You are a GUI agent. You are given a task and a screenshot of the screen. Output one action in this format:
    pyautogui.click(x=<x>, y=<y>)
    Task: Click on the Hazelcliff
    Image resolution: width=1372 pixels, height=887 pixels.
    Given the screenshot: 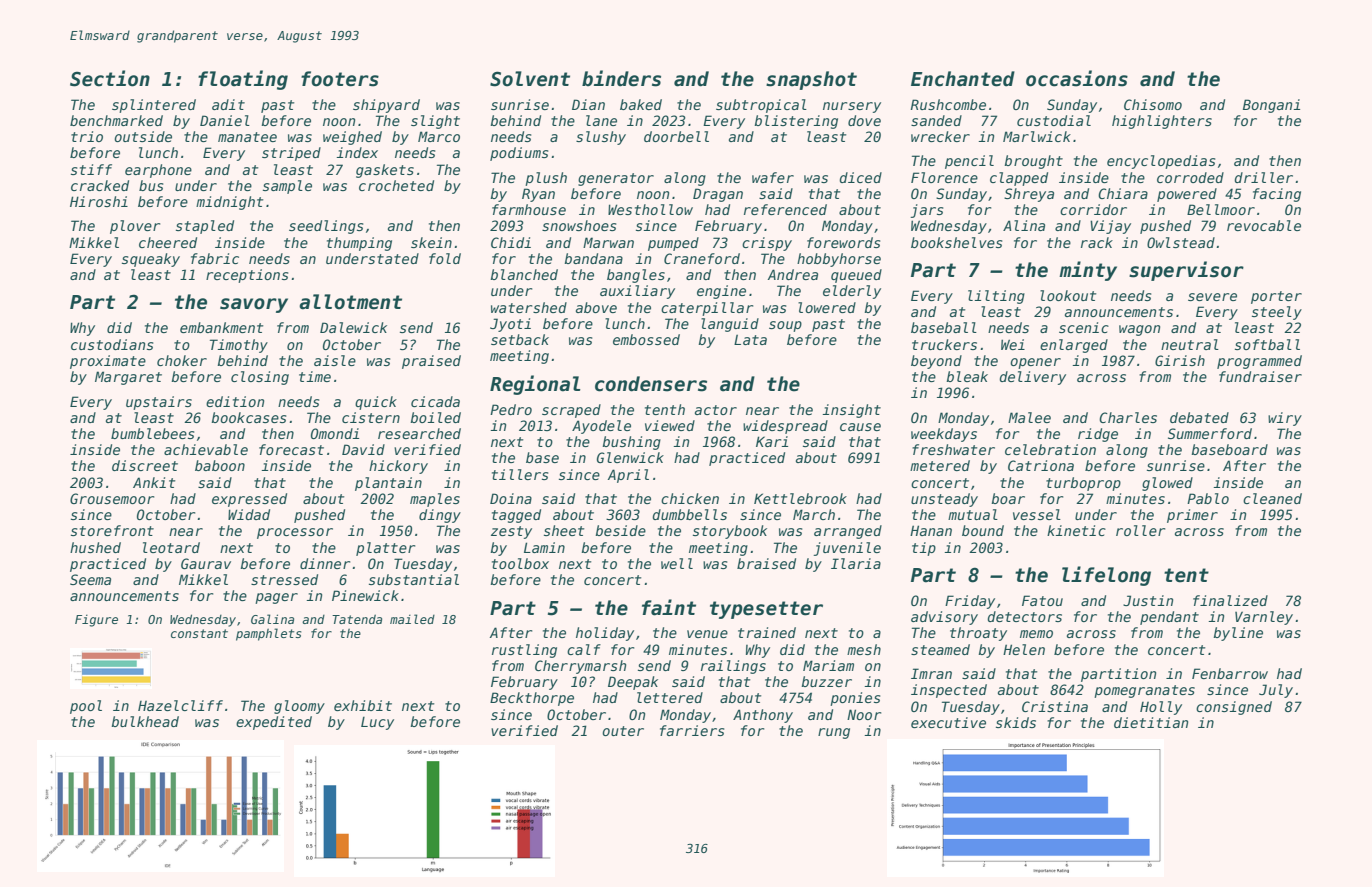 What is the action you would take?
    pyautogui.click(x=180, y=705)
